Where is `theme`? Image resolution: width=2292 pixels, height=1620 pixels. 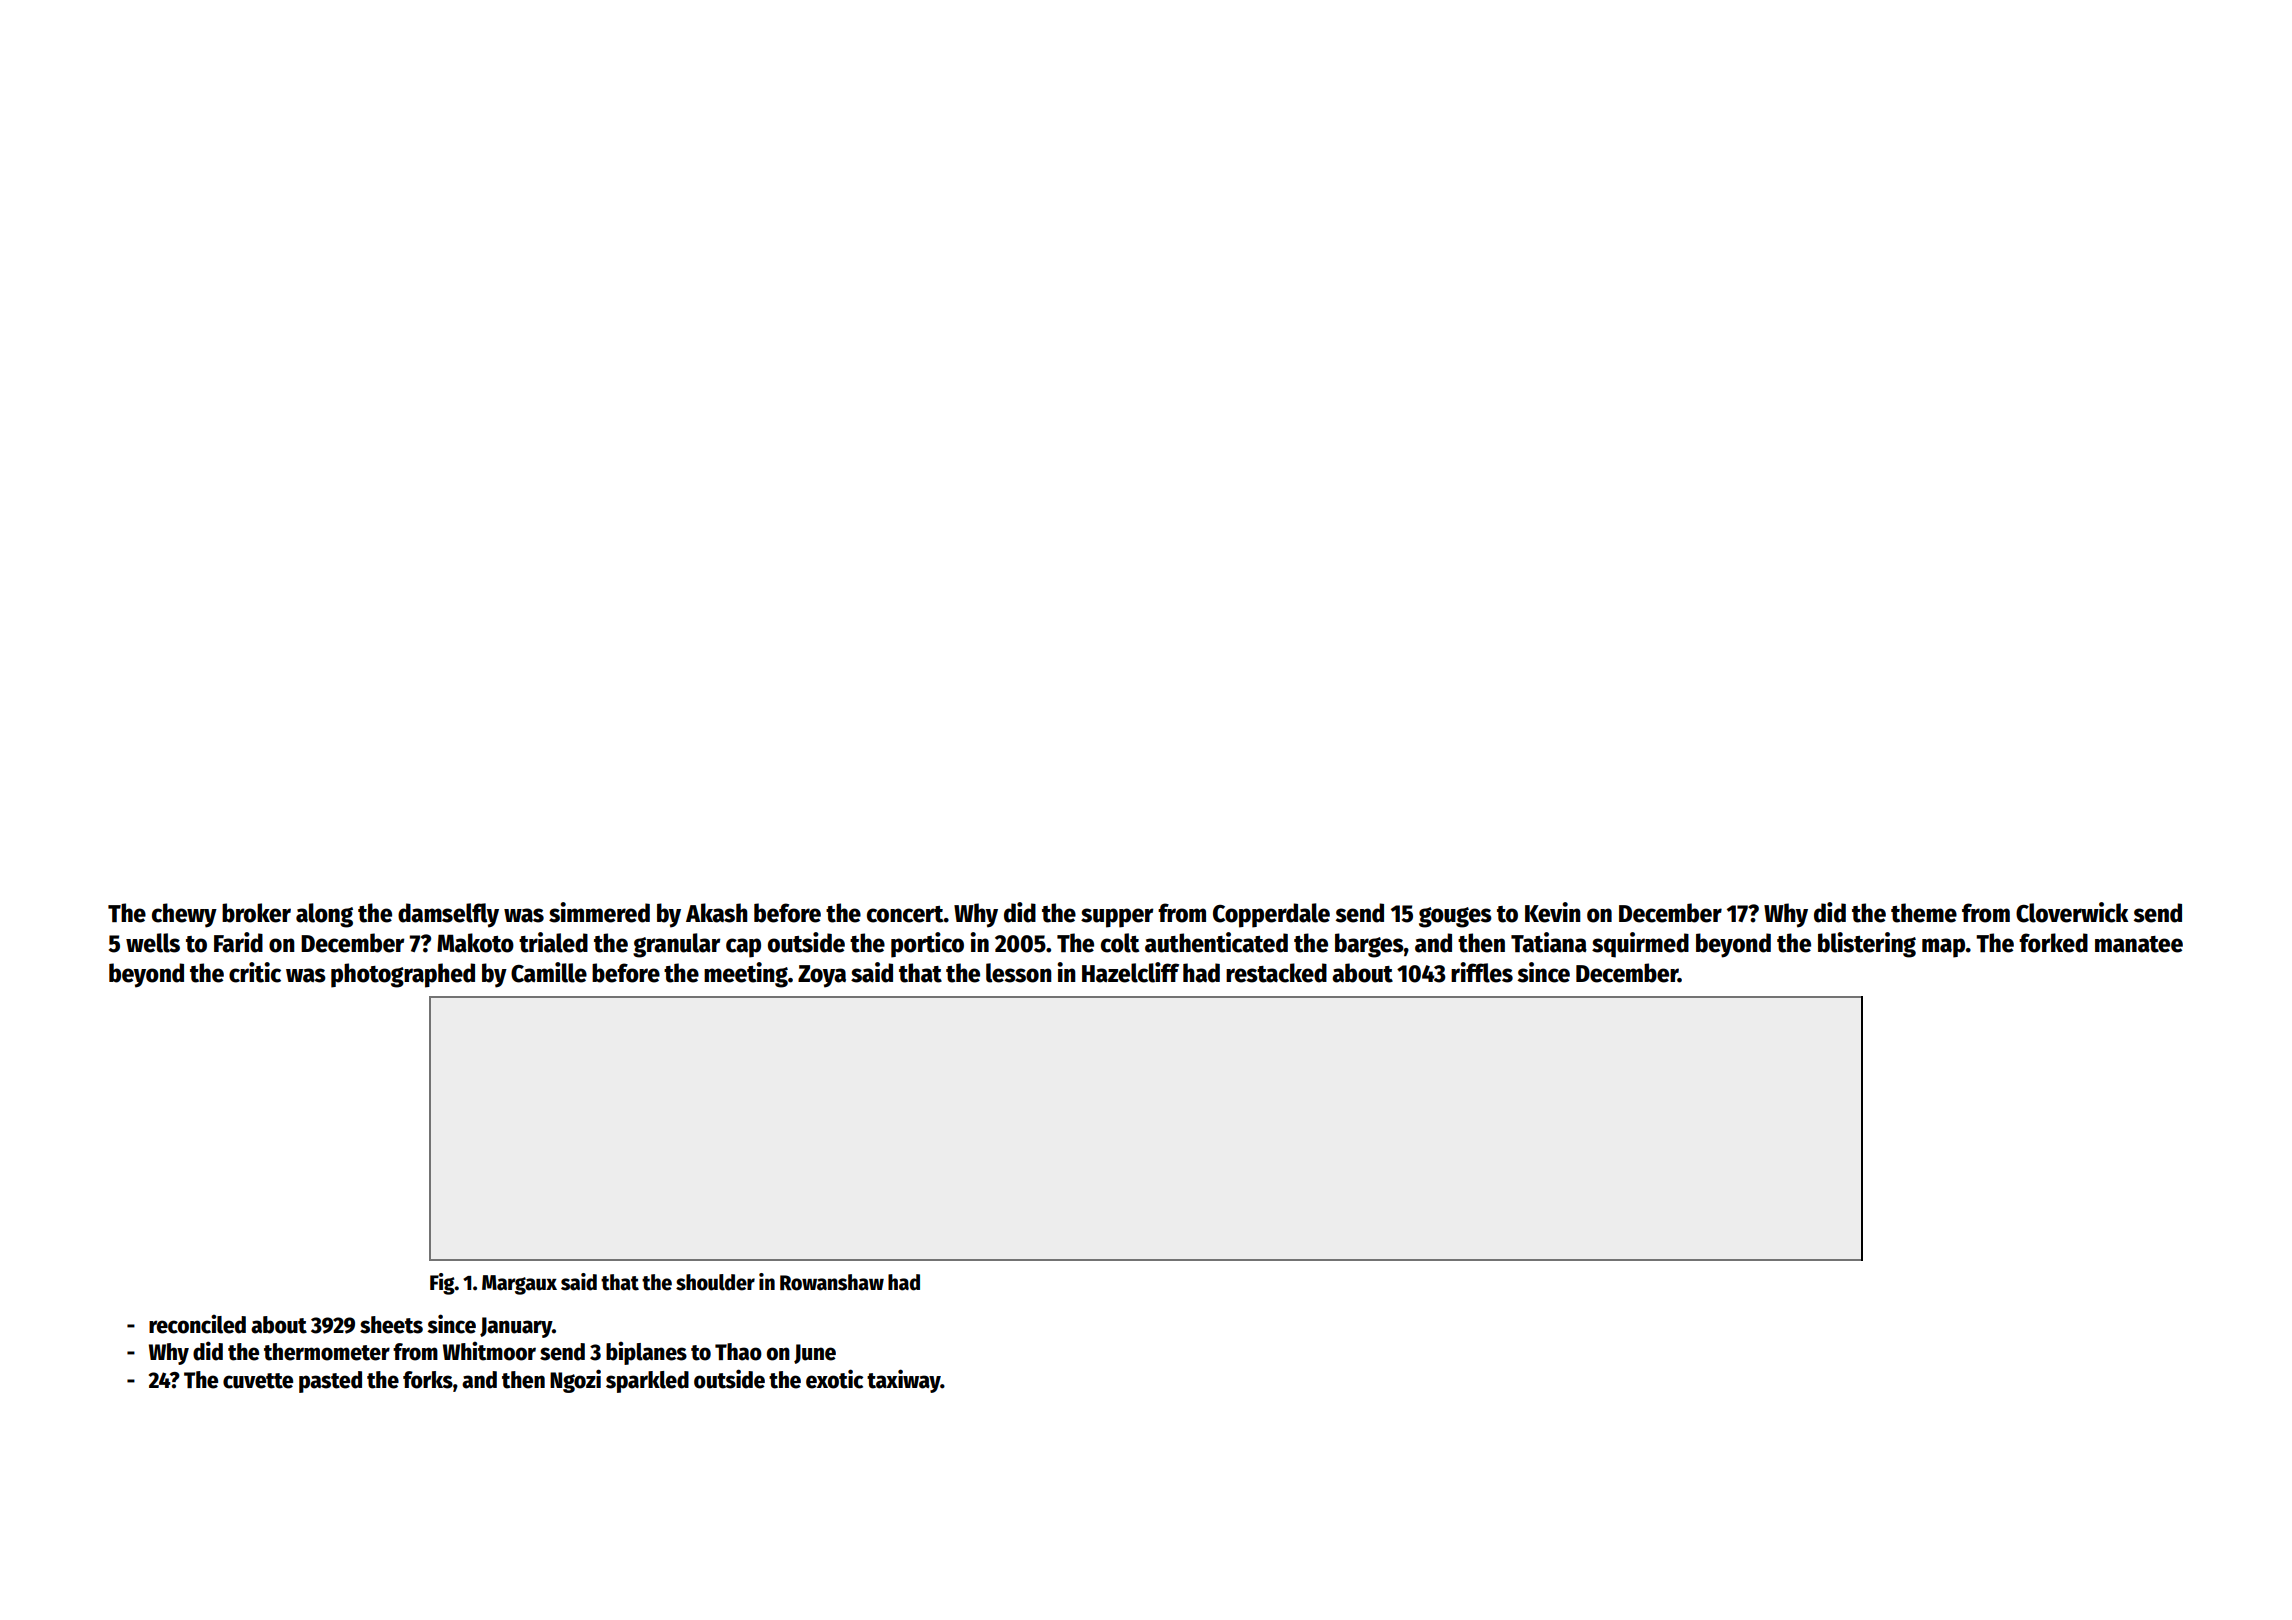 theme is located at coordinates (1924, 913).
